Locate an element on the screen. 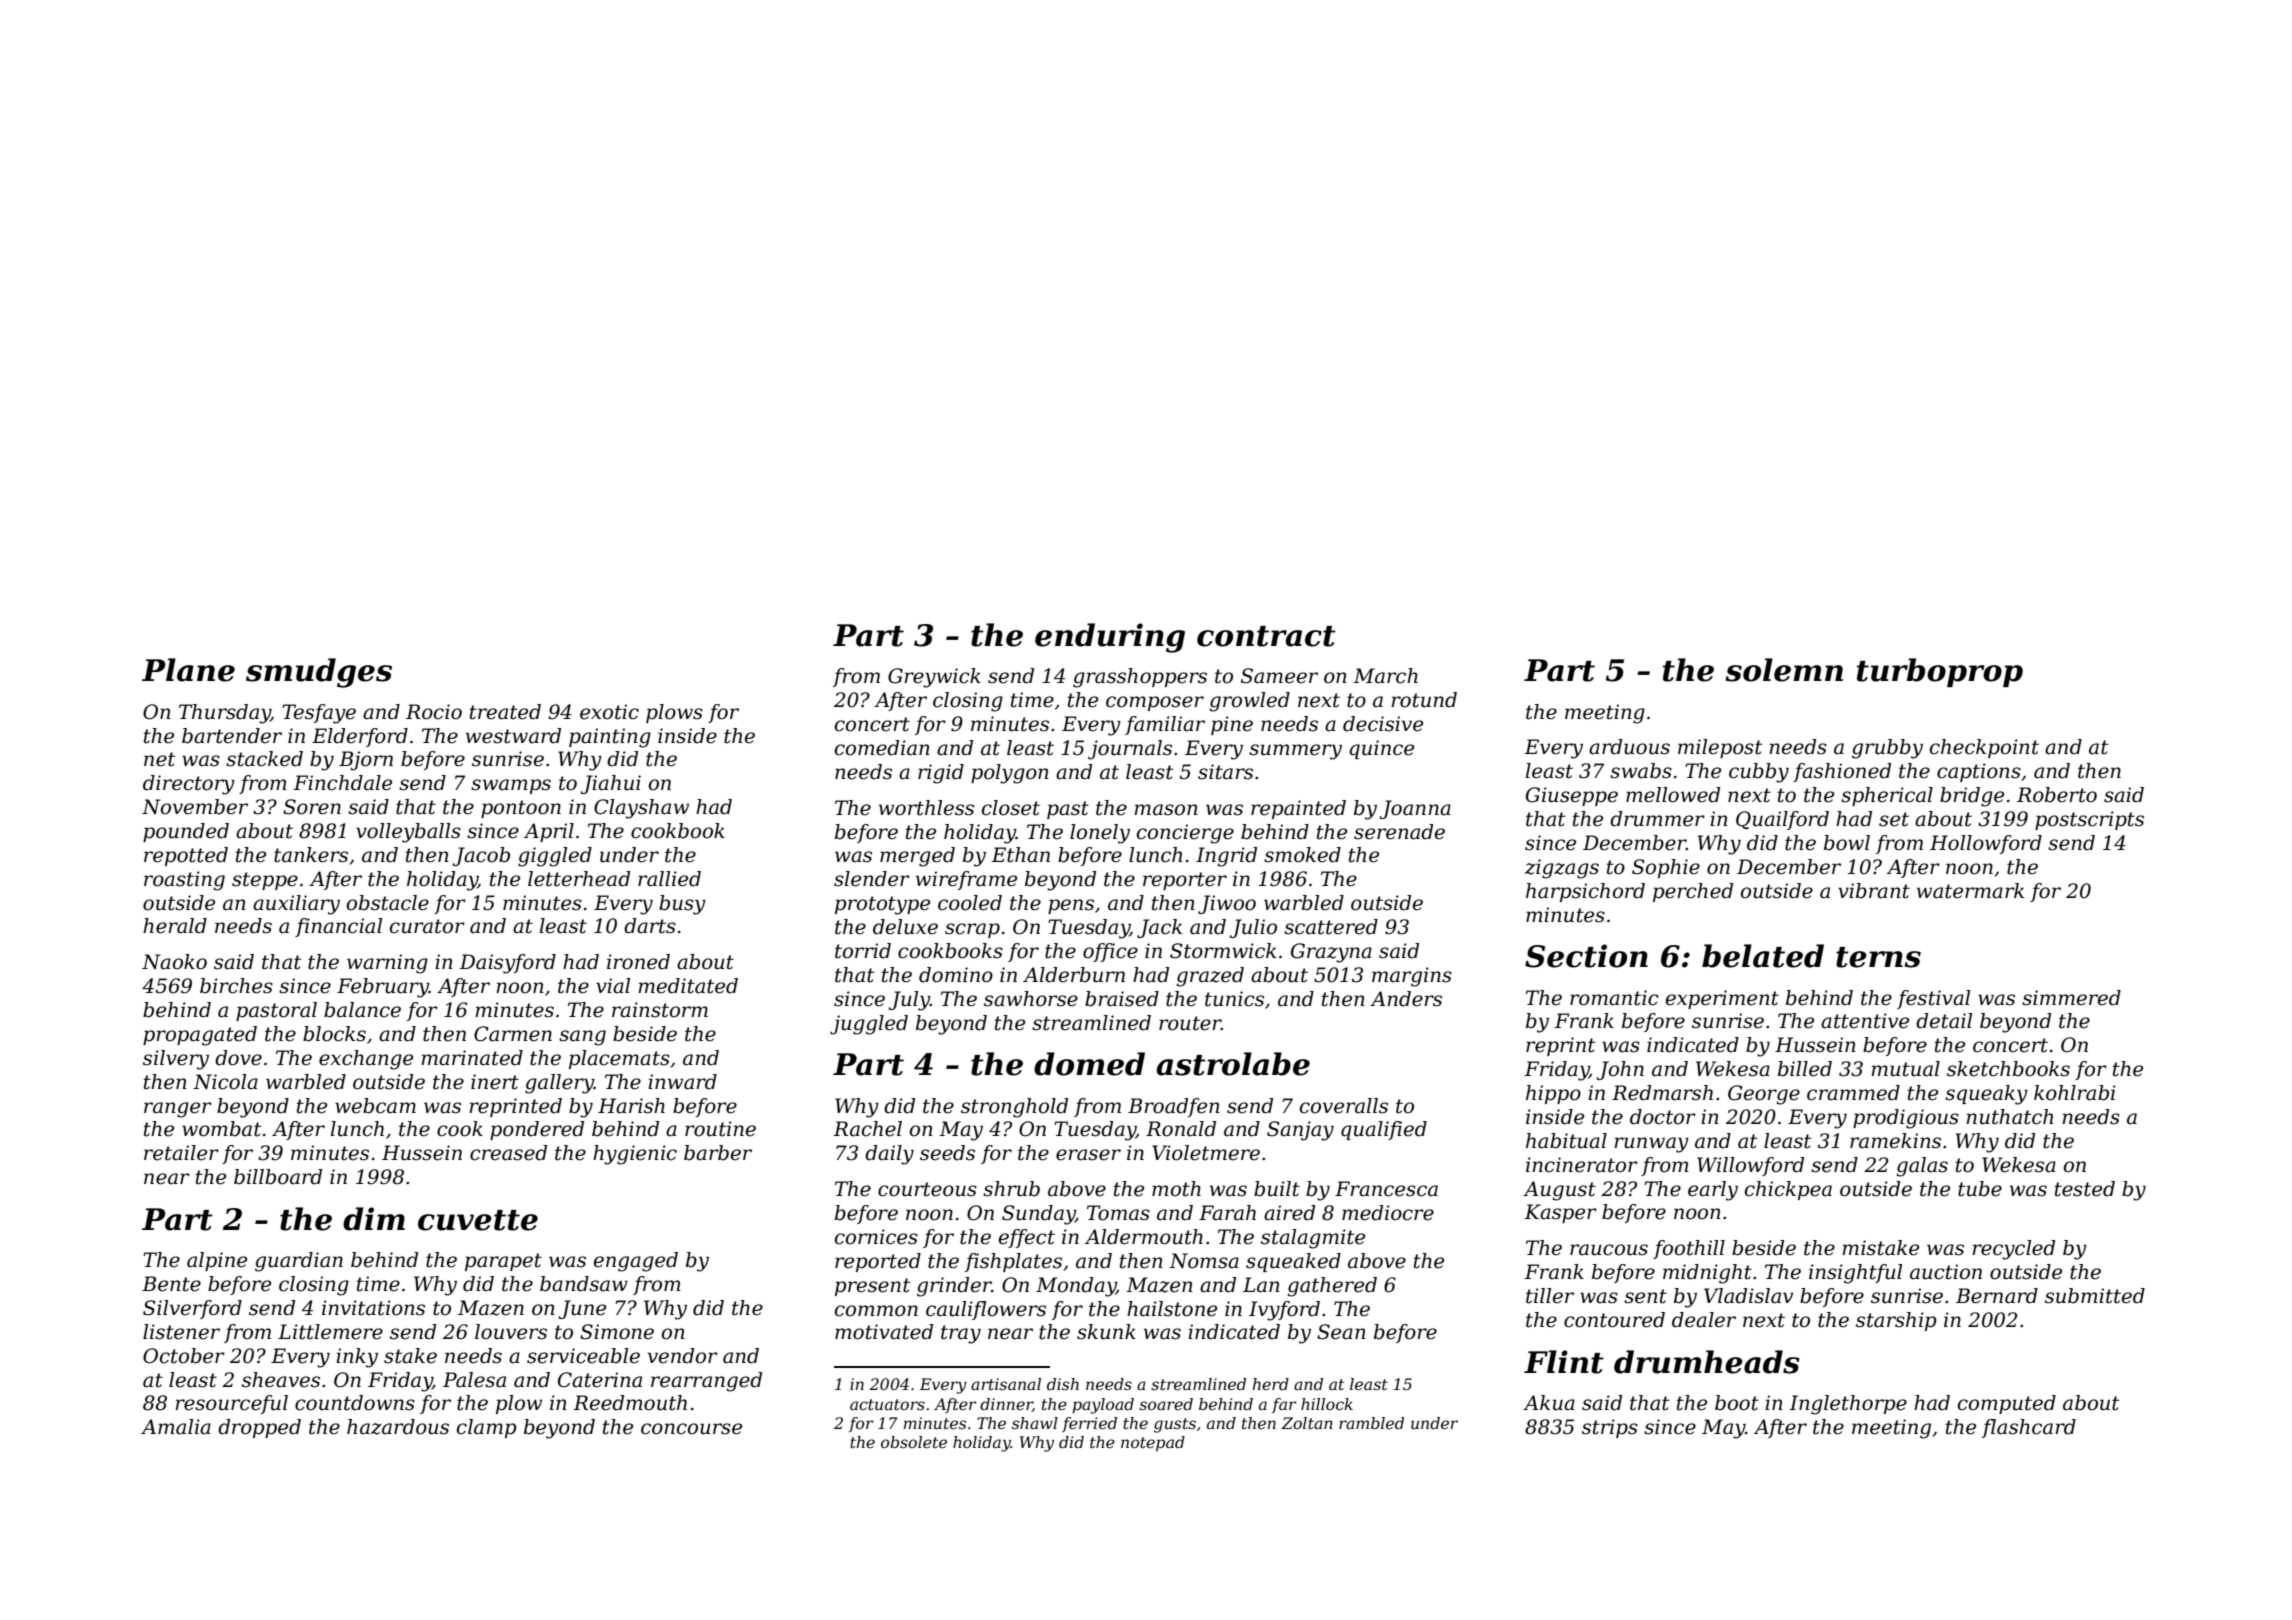 The height and width of the screenshot is (1620, 2292). warning is located at coordinates (387, 964).
